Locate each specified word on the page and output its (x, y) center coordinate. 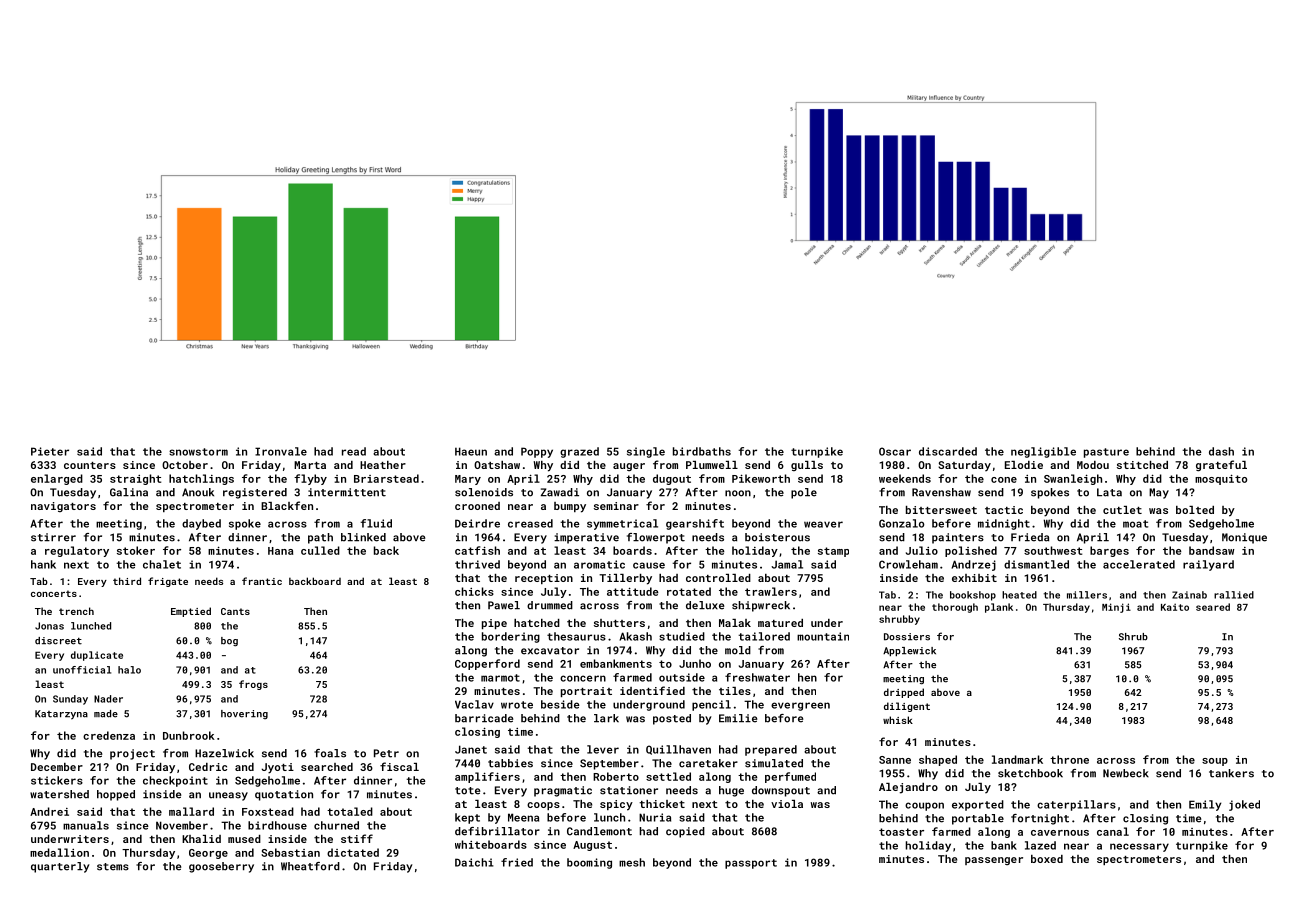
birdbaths (702, 451)
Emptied (191, 612)
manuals (86, 825)
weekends (905, 478)
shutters (619, 623)
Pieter (50, 451)
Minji (1116, 608)
